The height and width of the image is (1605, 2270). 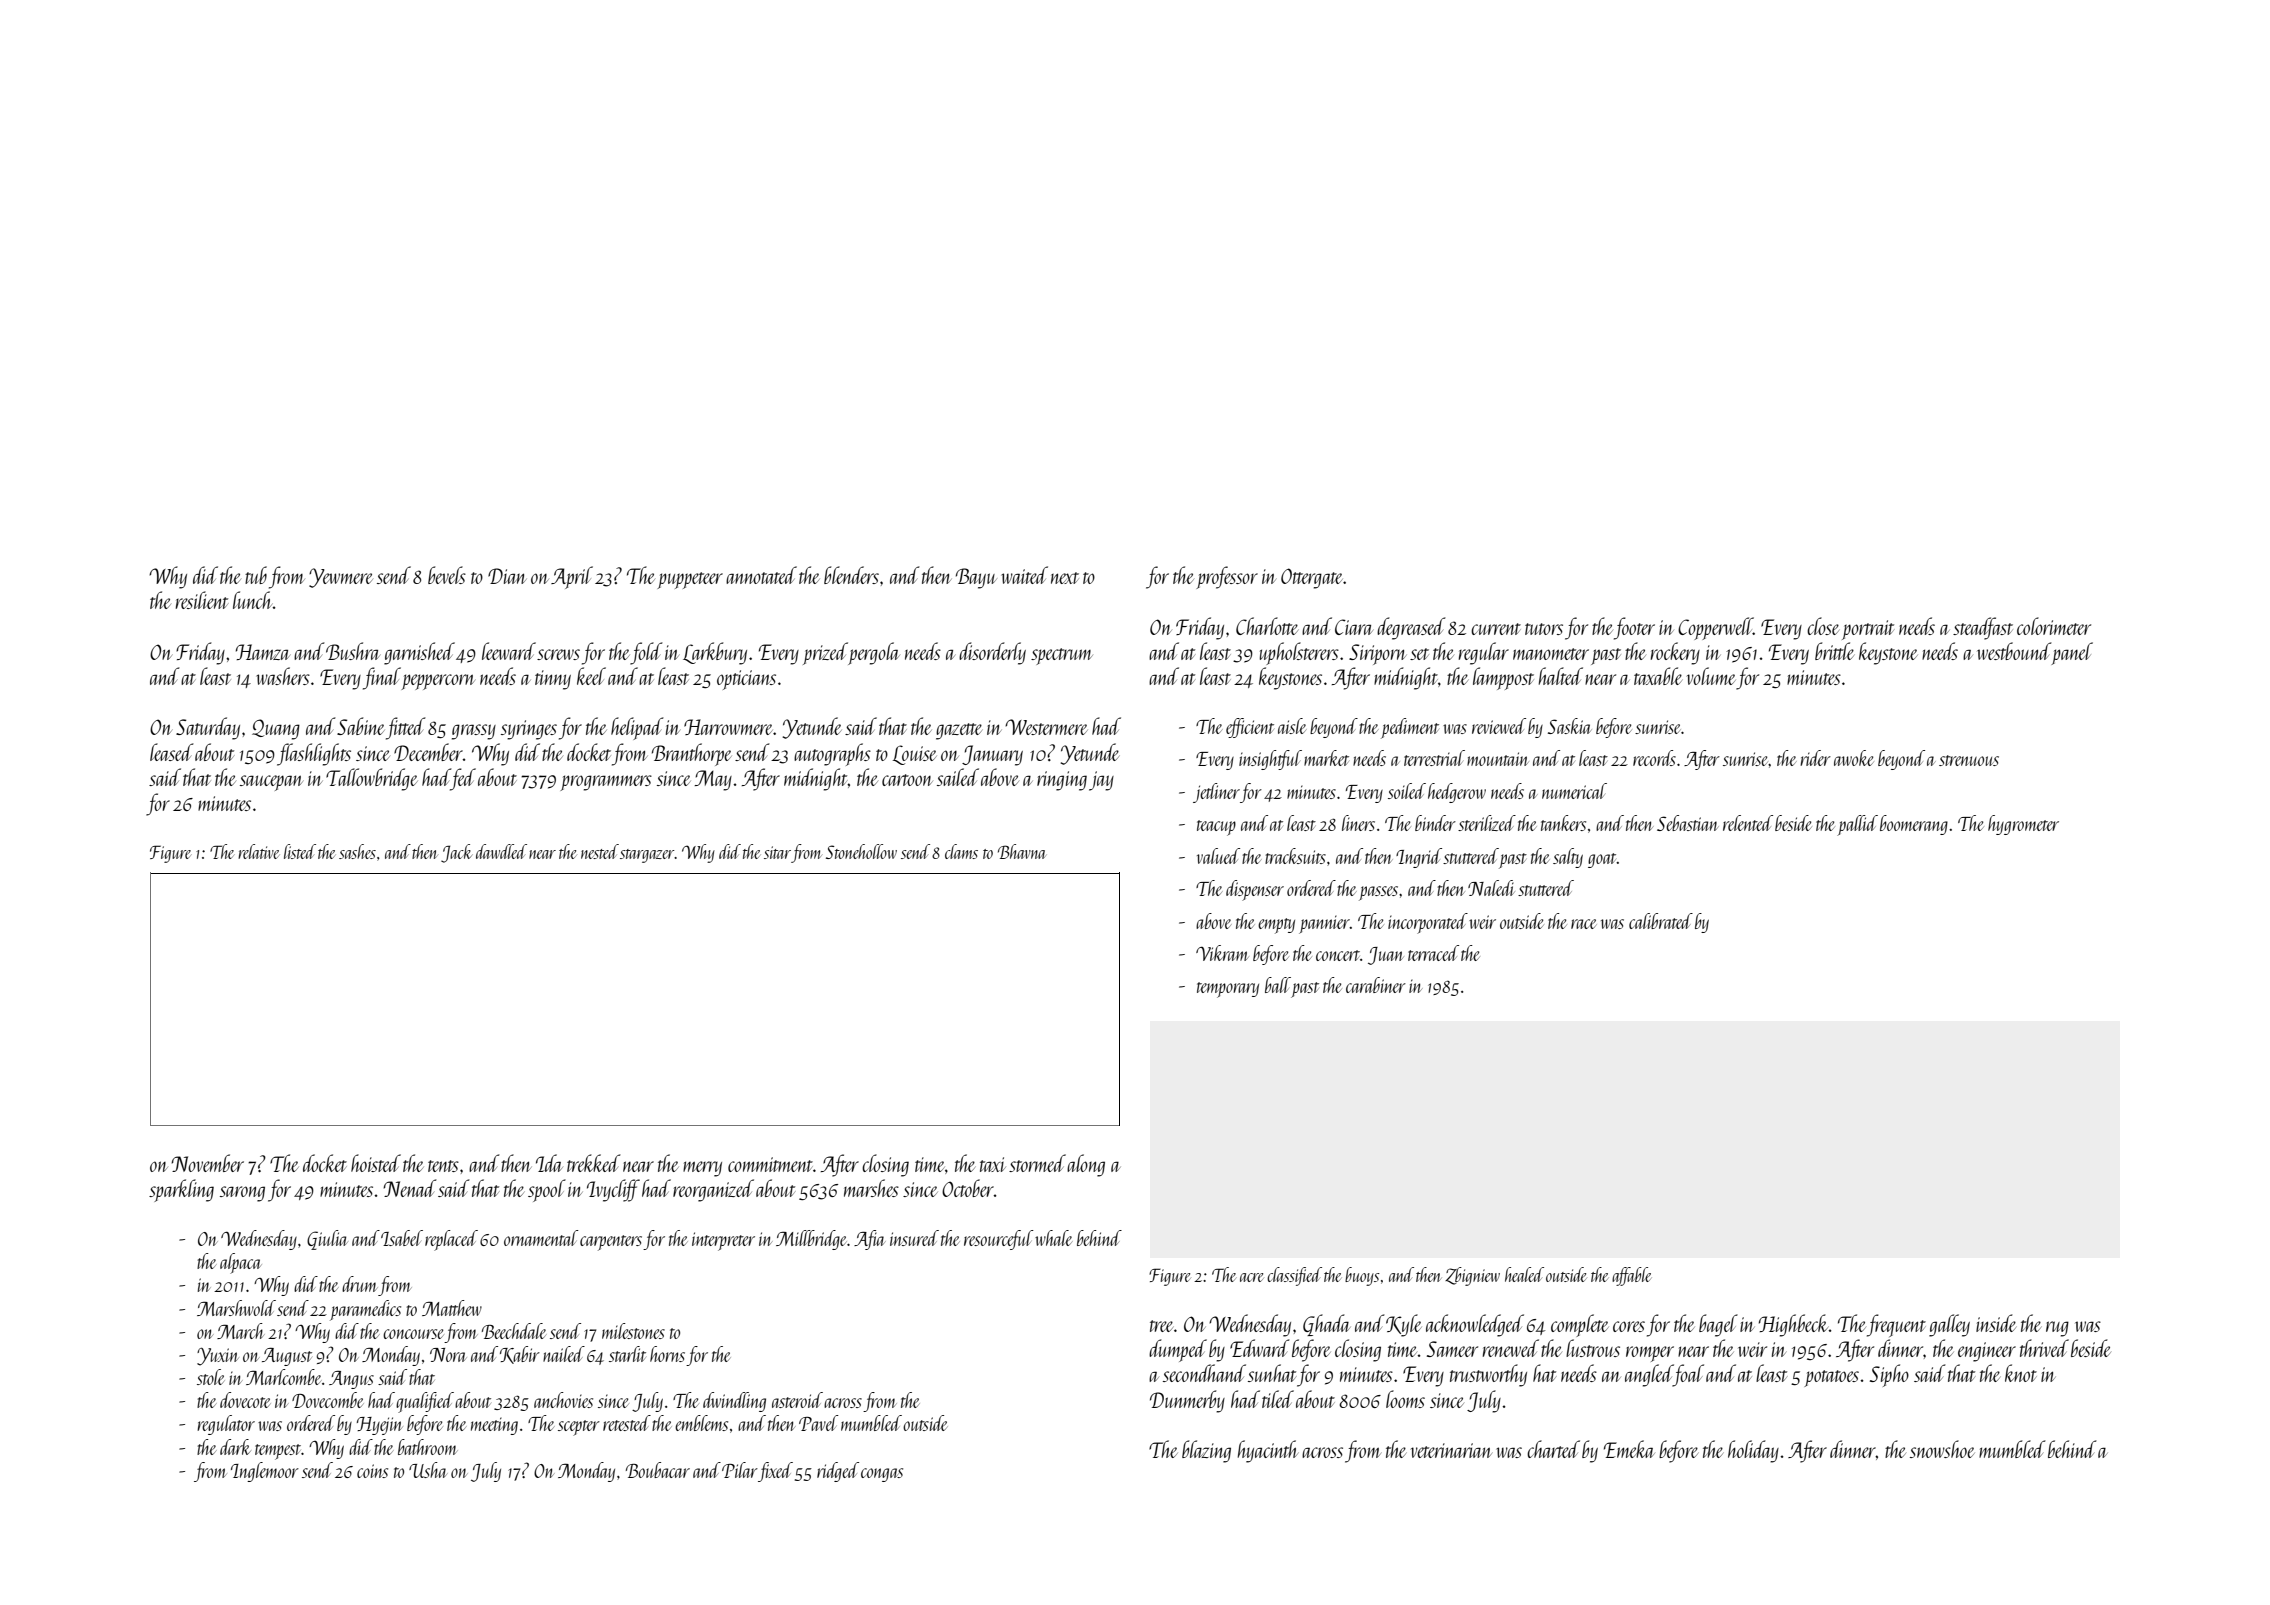 I want to click on Copperwell, so click(x=1715, y=628).
